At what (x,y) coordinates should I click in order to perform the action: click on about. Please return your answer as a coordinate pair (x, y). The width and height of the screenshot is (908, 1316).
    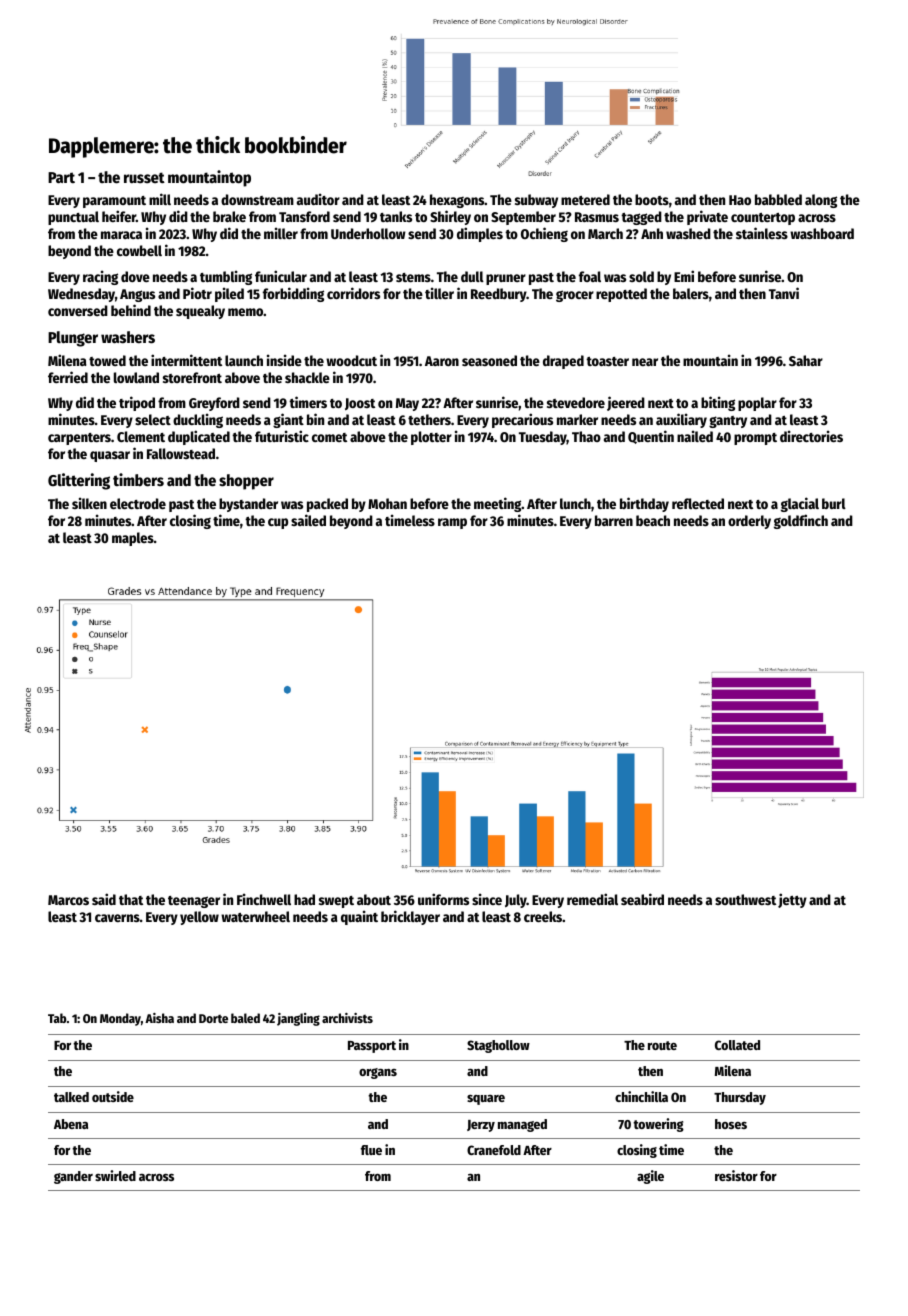
    Looking at the image, I should click on (374, 899).
